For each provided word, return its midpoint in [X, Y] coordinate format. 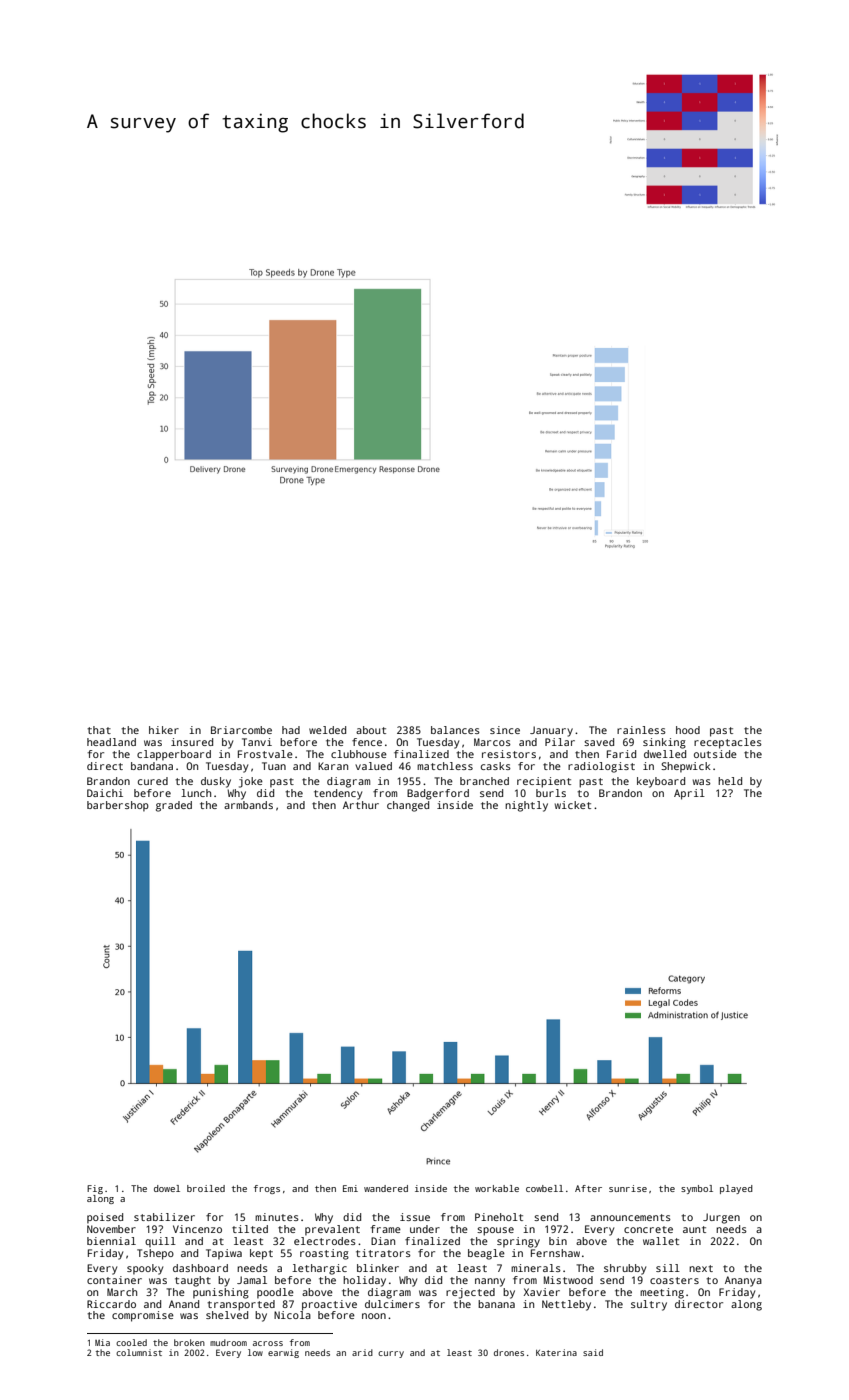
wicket [573, 805]
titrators [383, 1253]
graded [174, 806]
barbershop [118, 806]
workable [497, 1188]
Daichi [105, 793]
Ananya [743, 1281]
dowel [167, 1188]
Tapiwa [224, 1254]
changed [408, 806]
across [268, 1343]
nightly [526, 806]
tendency [338, 794]
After [588, 1188]
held [730, 781]
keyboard [661, 782]
